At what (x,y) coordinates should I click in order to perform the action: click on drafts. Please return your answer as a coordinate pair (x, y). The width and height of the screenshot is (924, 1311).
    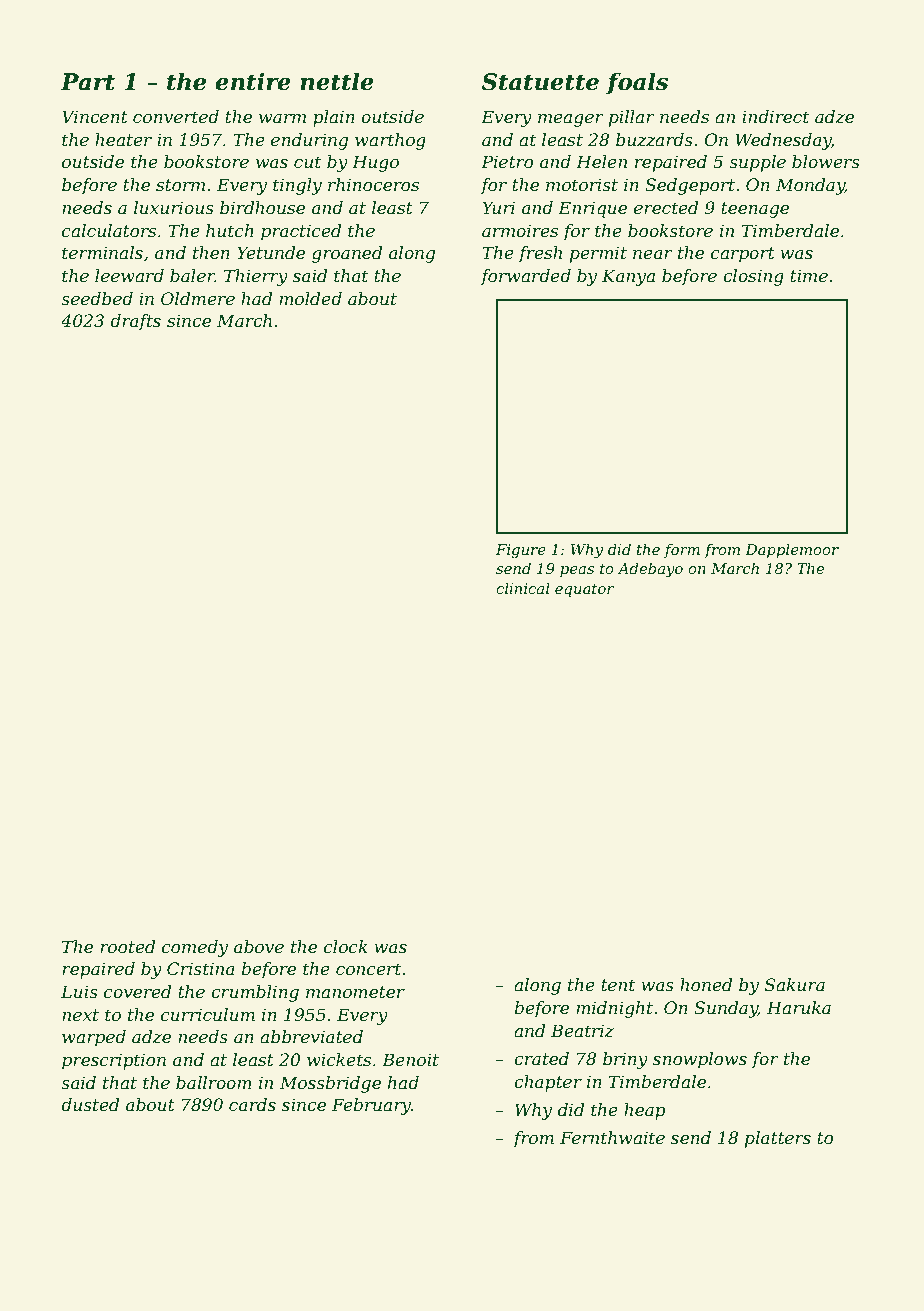
    Looking at the image, I should click on (135, 322).
